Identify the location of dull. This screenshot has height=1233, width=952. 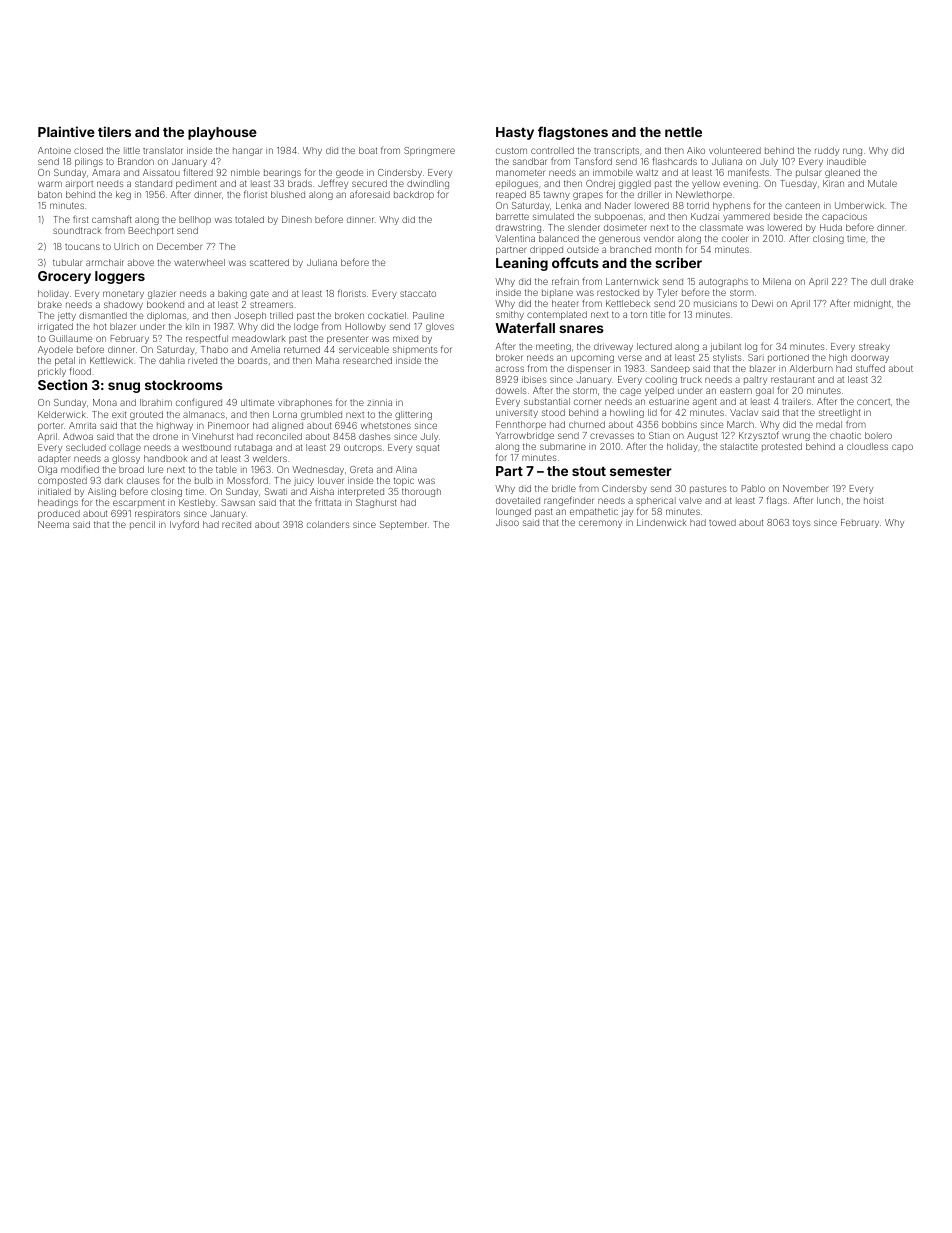
(878, 281).
